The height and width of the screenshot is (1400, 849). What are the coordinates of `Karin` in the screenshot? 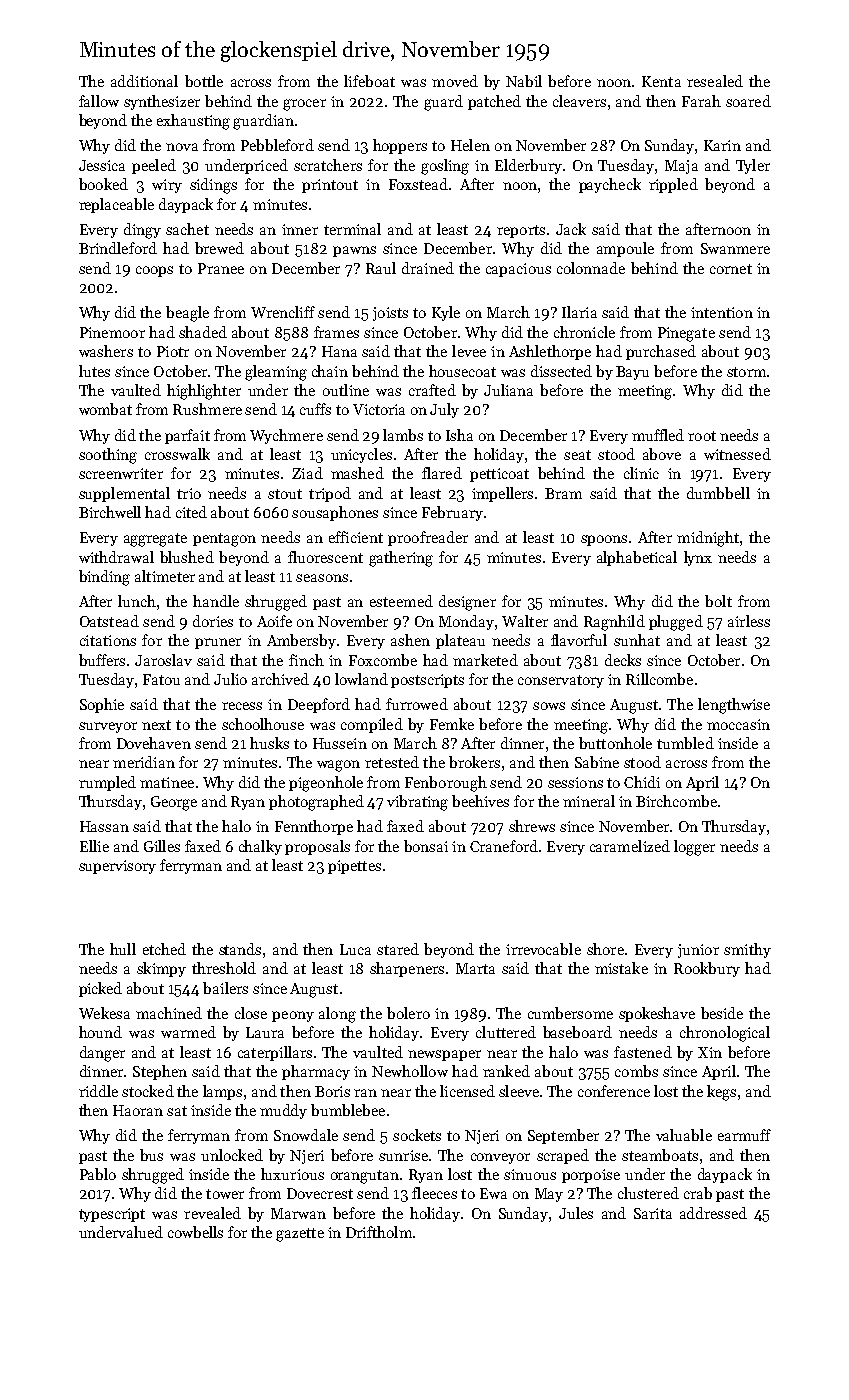 It's located at (722, 145).
